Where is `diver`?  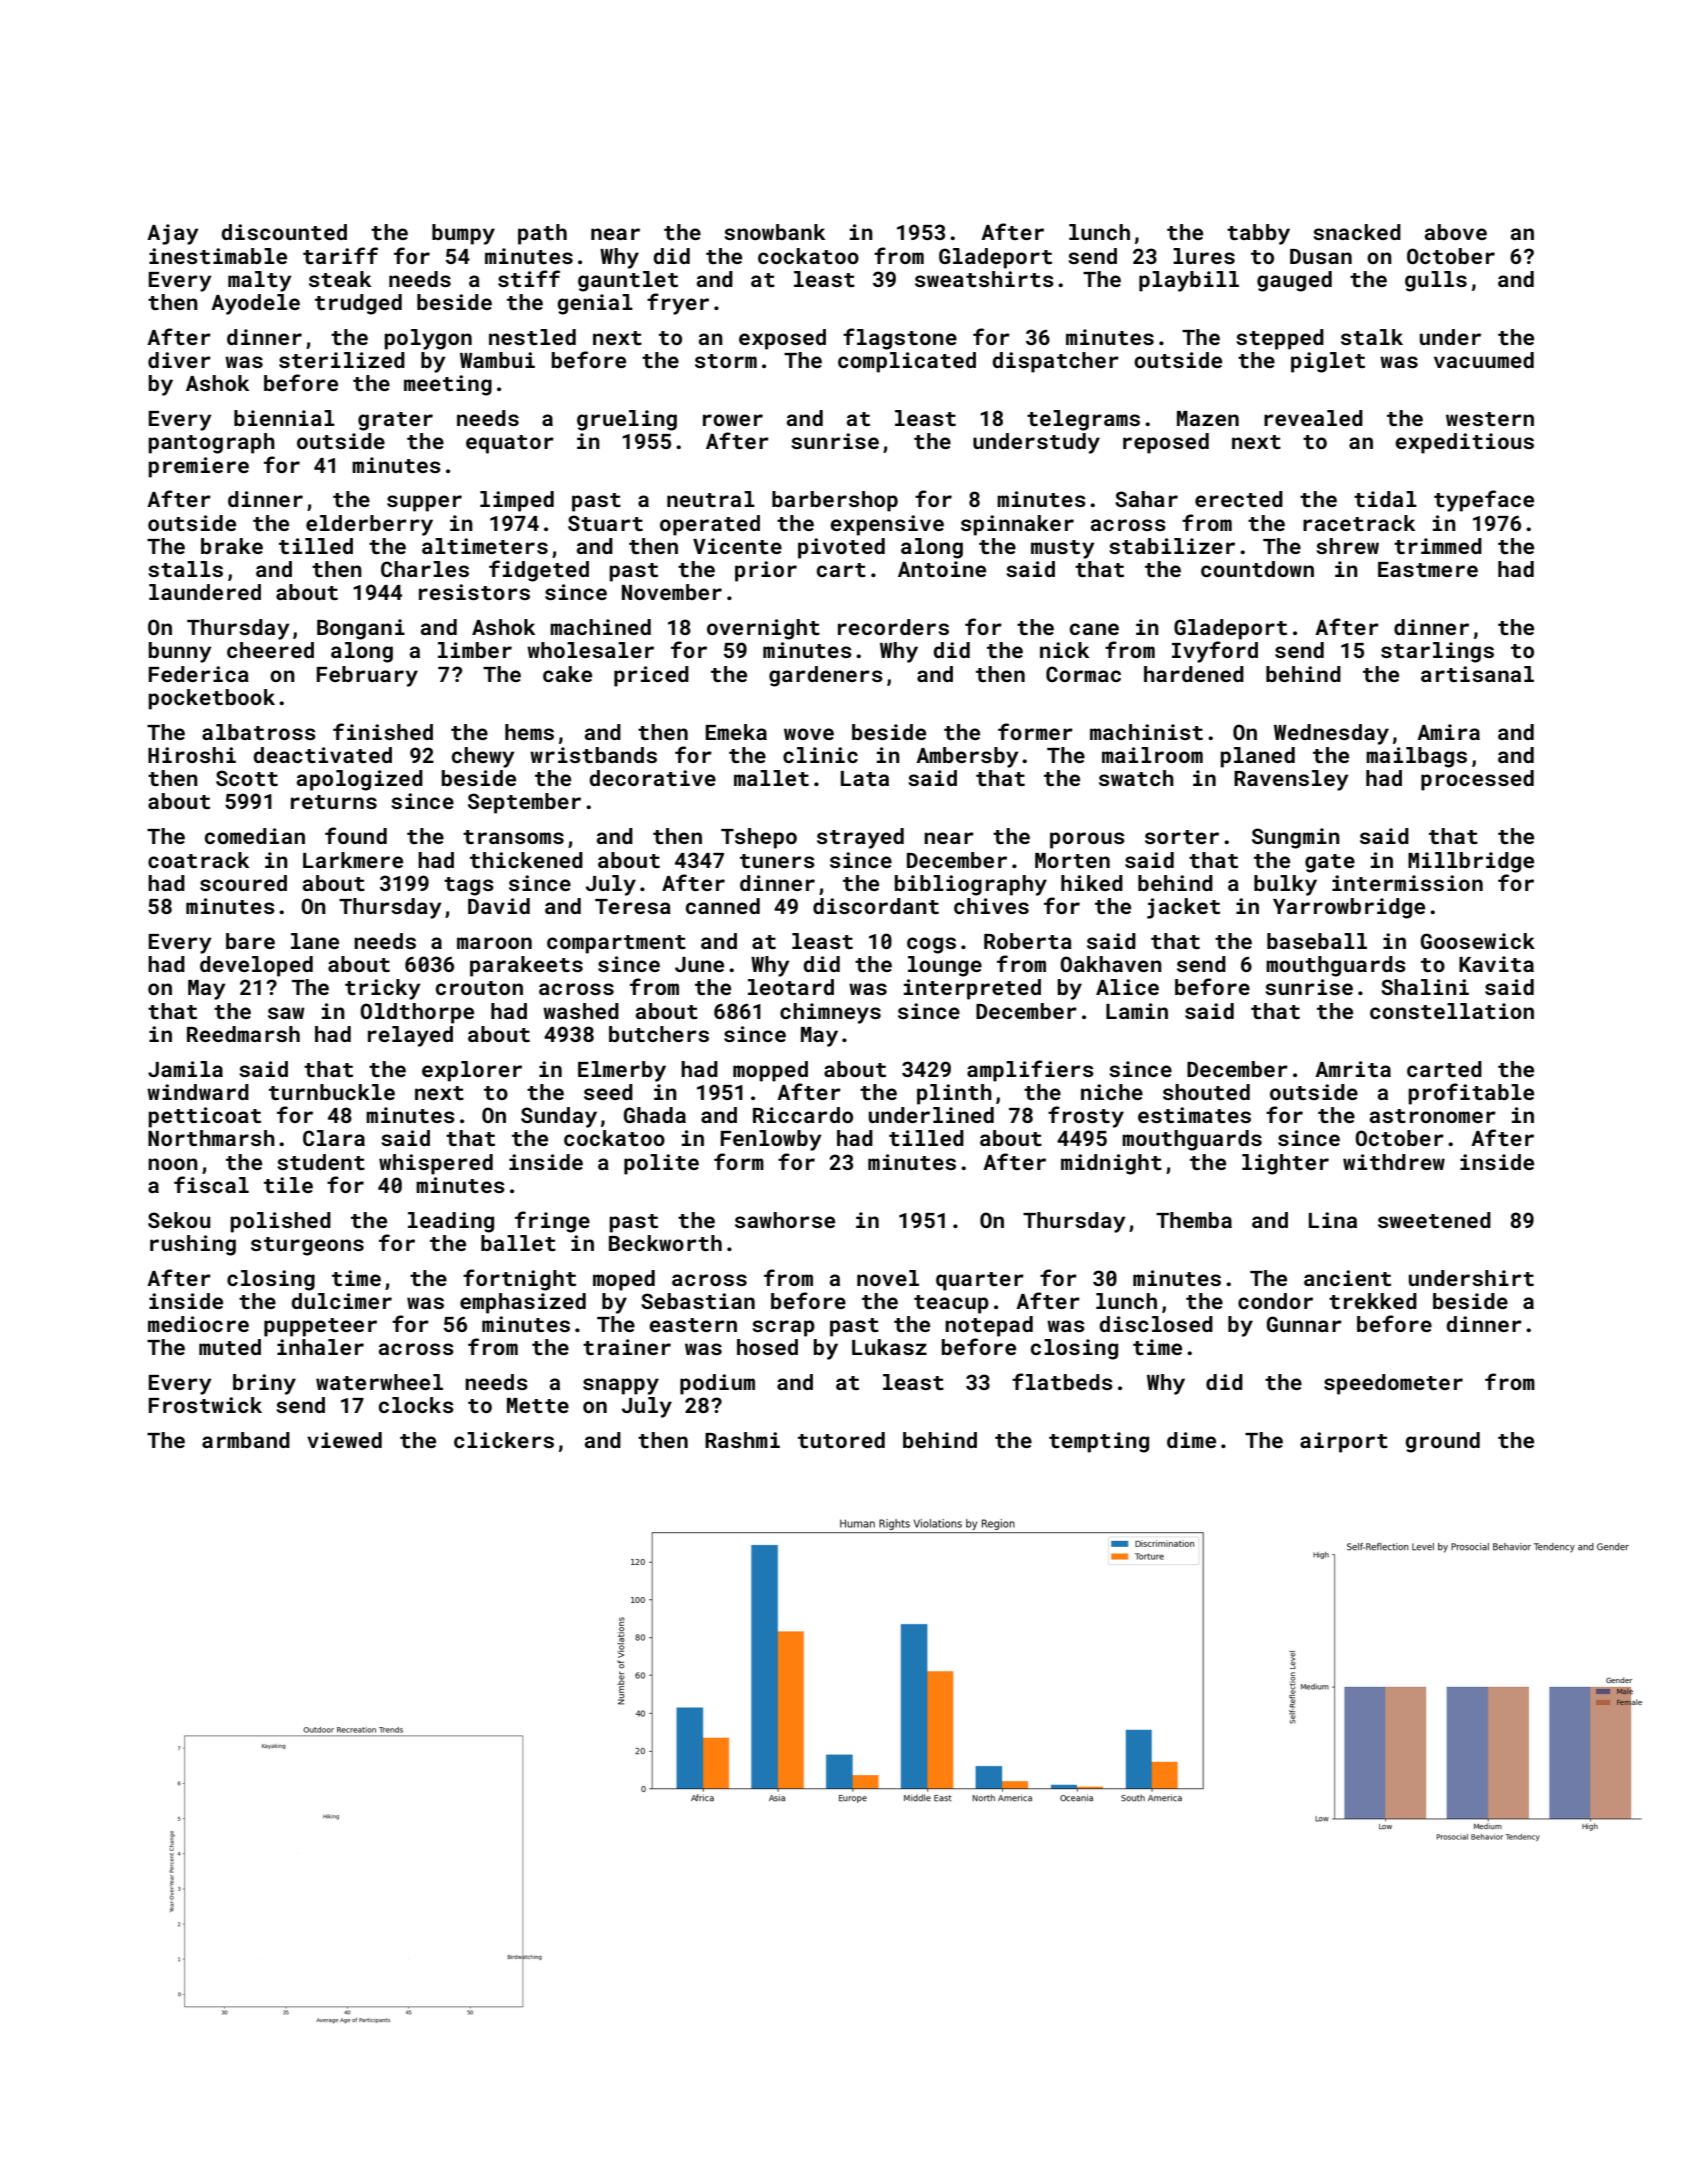
diver is located at coordinates (179, 360).
